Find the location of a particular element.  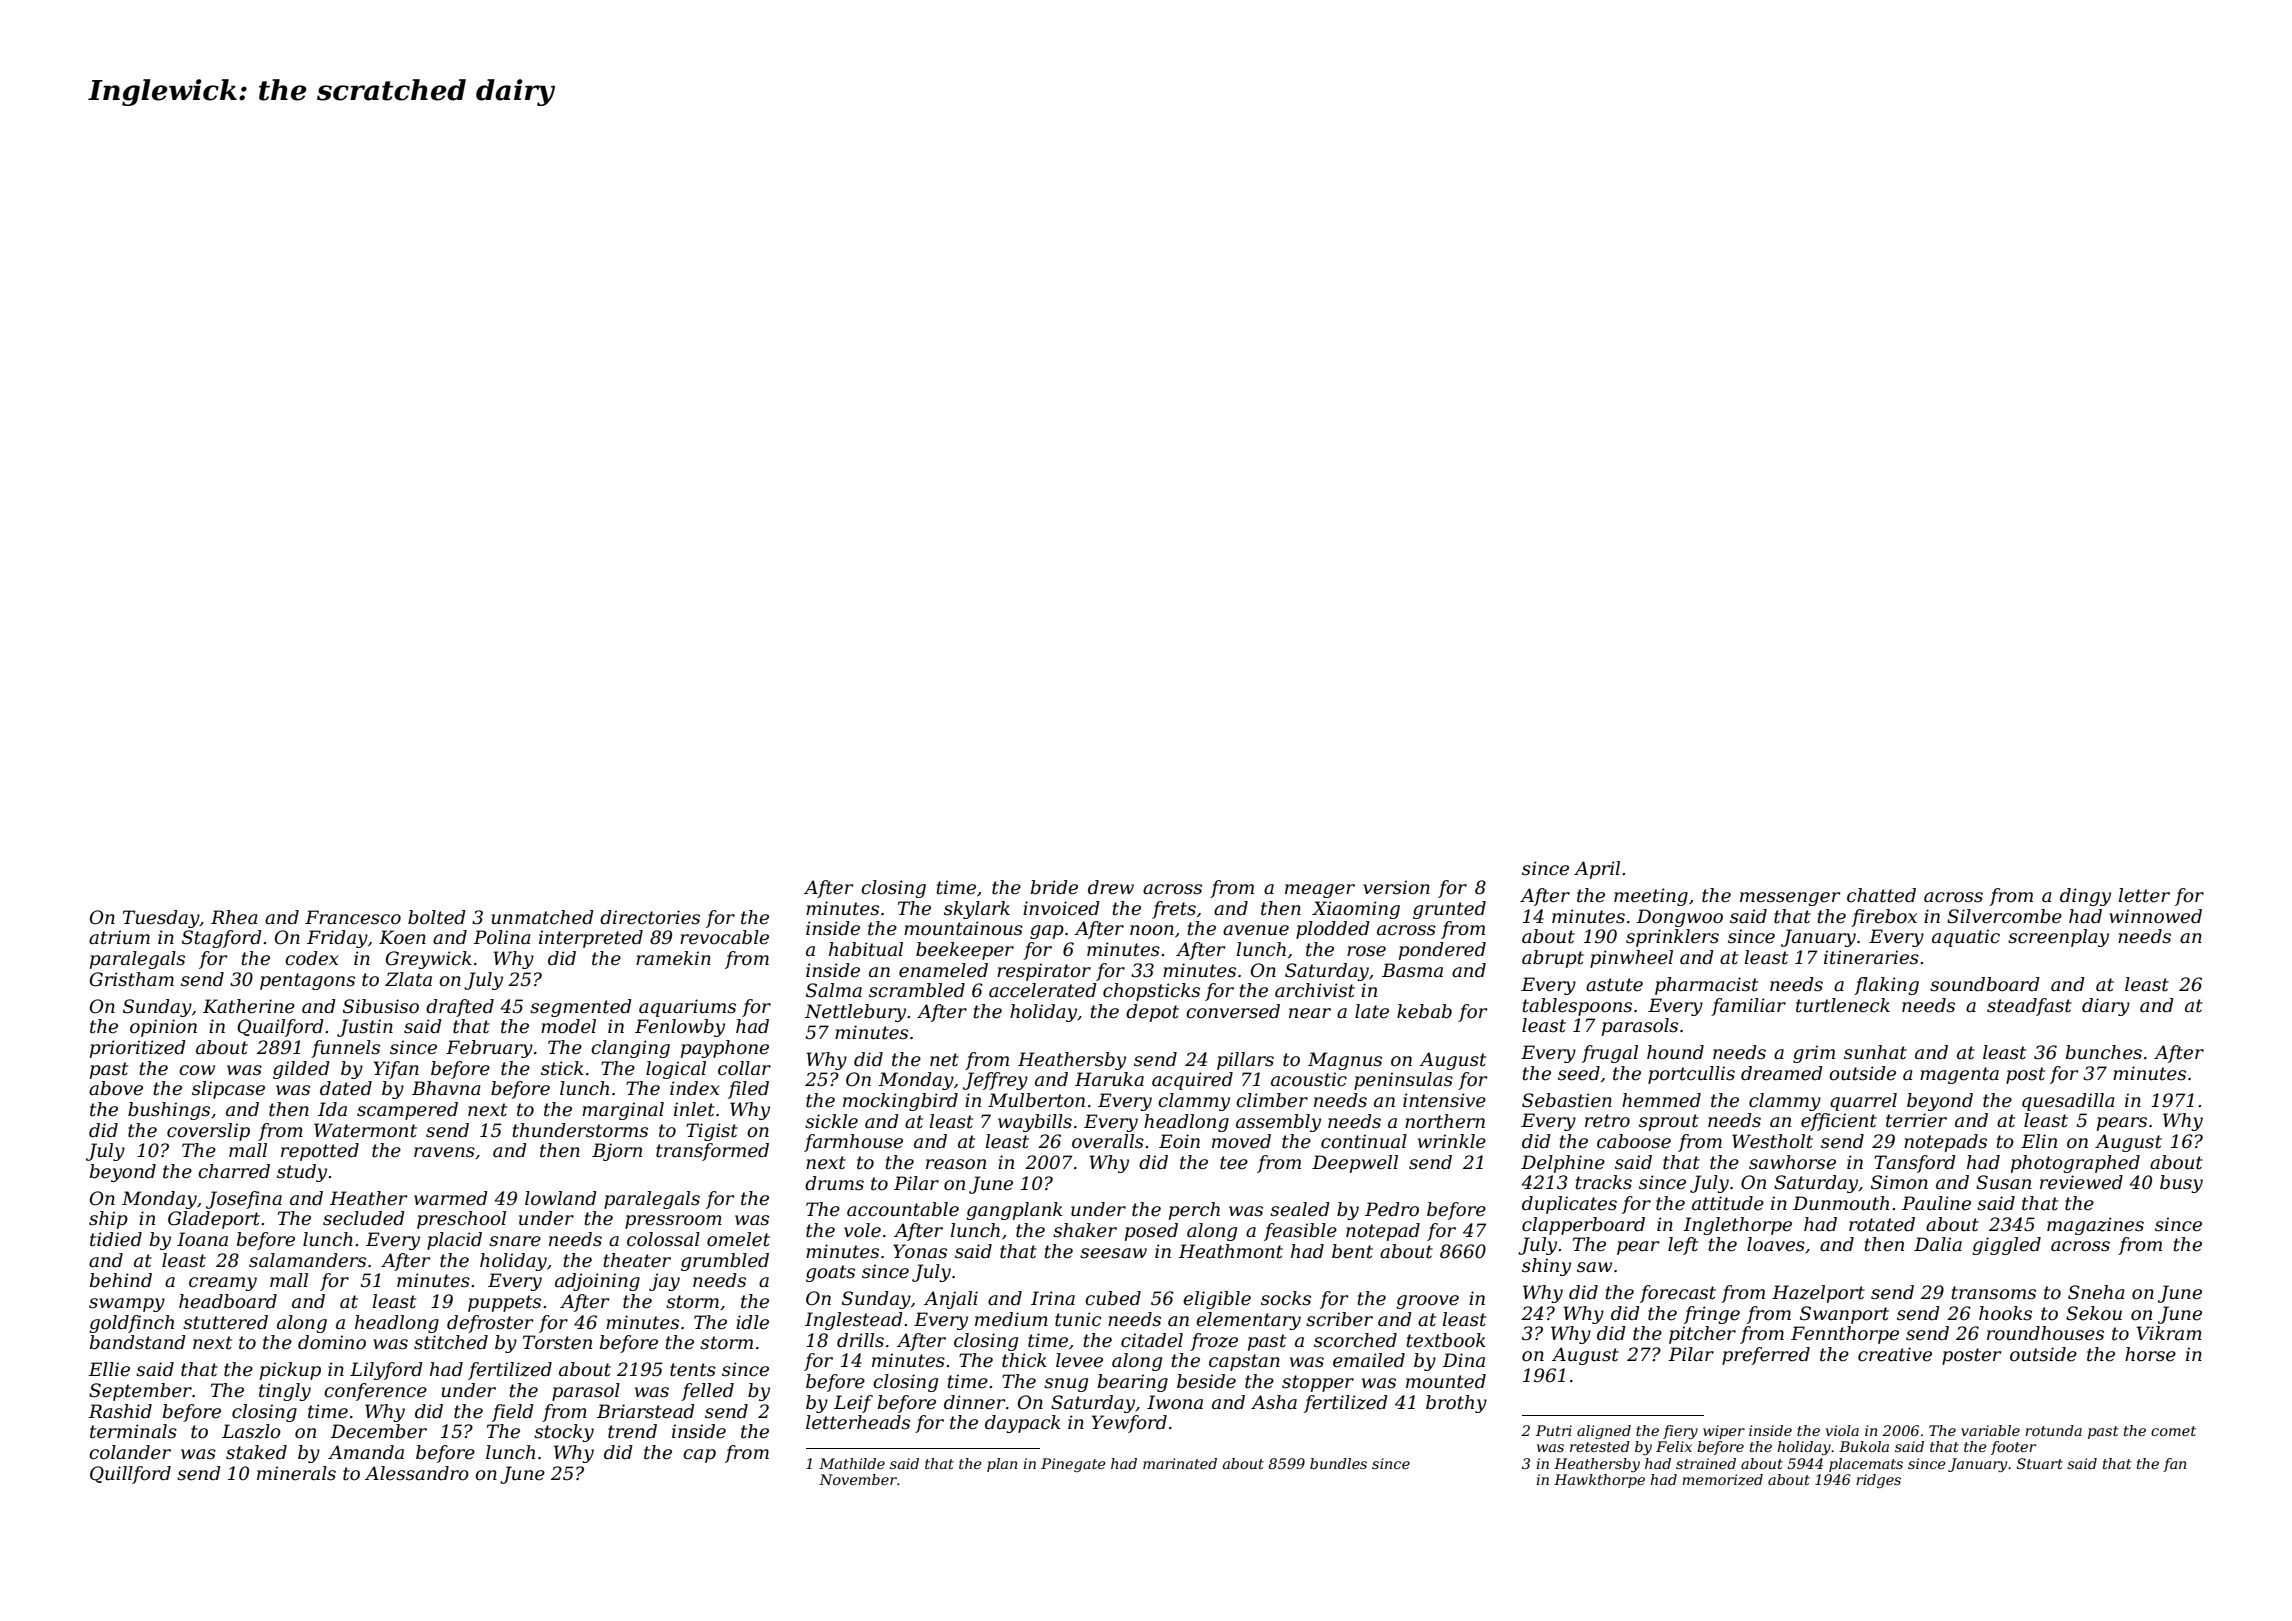

textbook is located at coordinates (1446, 1340).
